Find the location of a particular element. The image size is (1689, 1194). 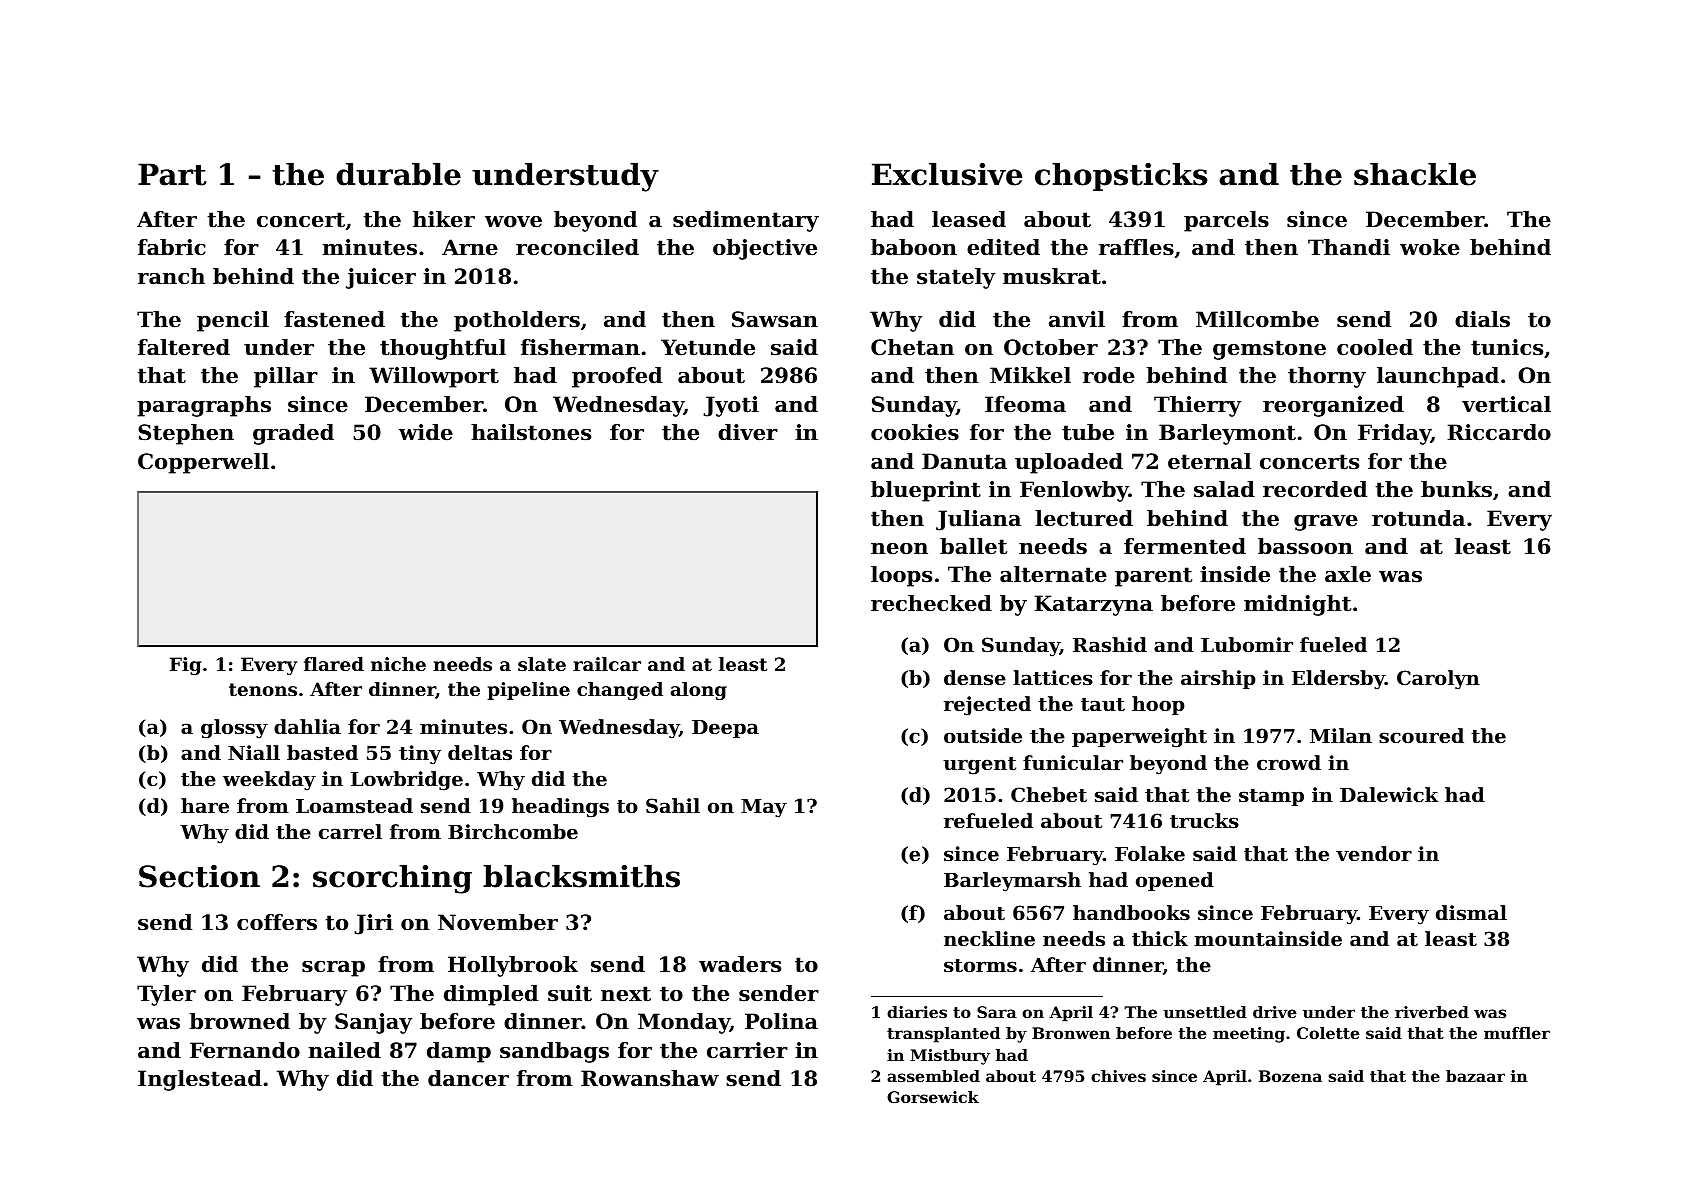

slate is located at coordinates (542, 664).
